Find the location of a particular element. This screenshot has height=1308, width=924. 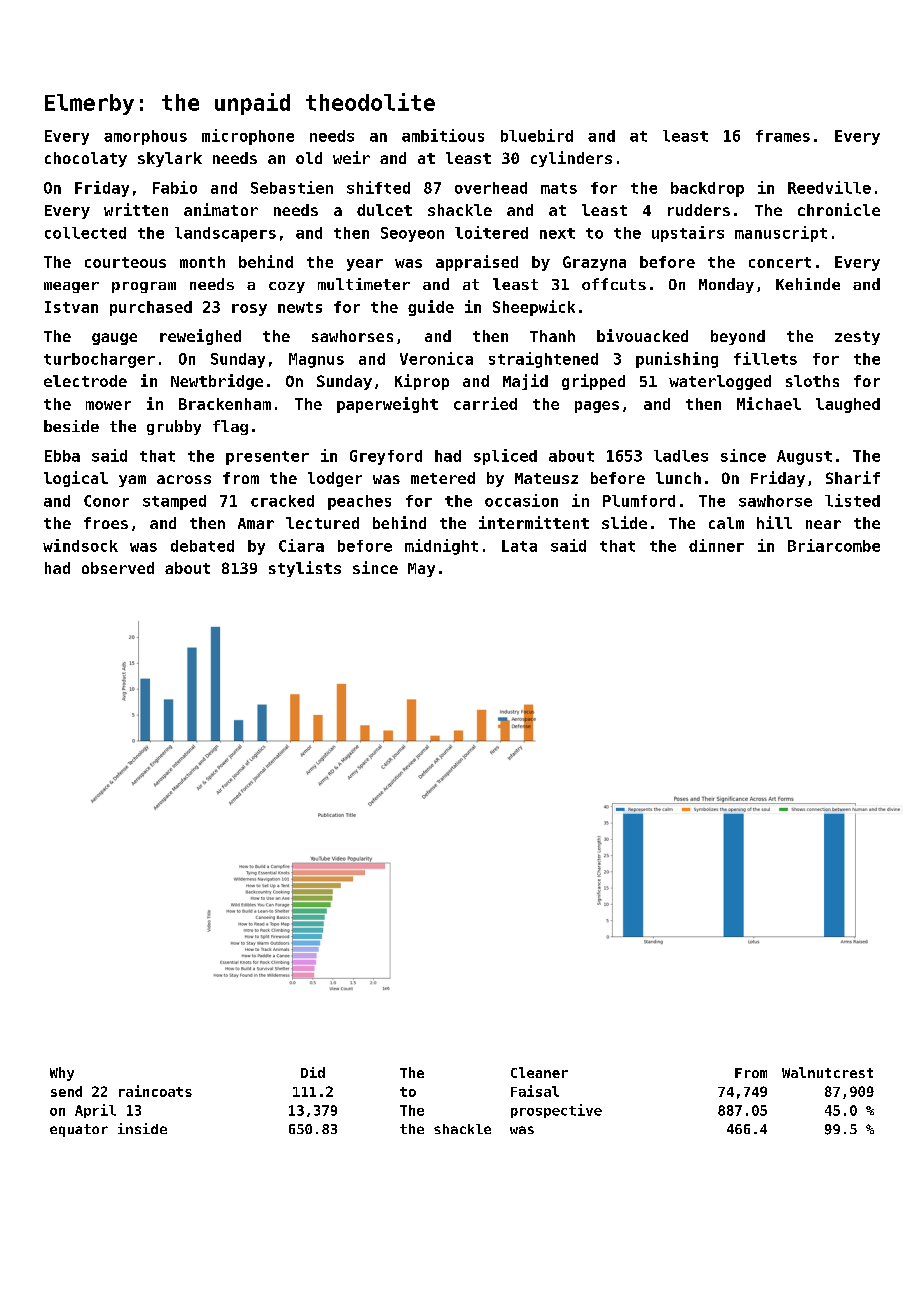

Walnutcrest is located at coordinates (827, 1072).
